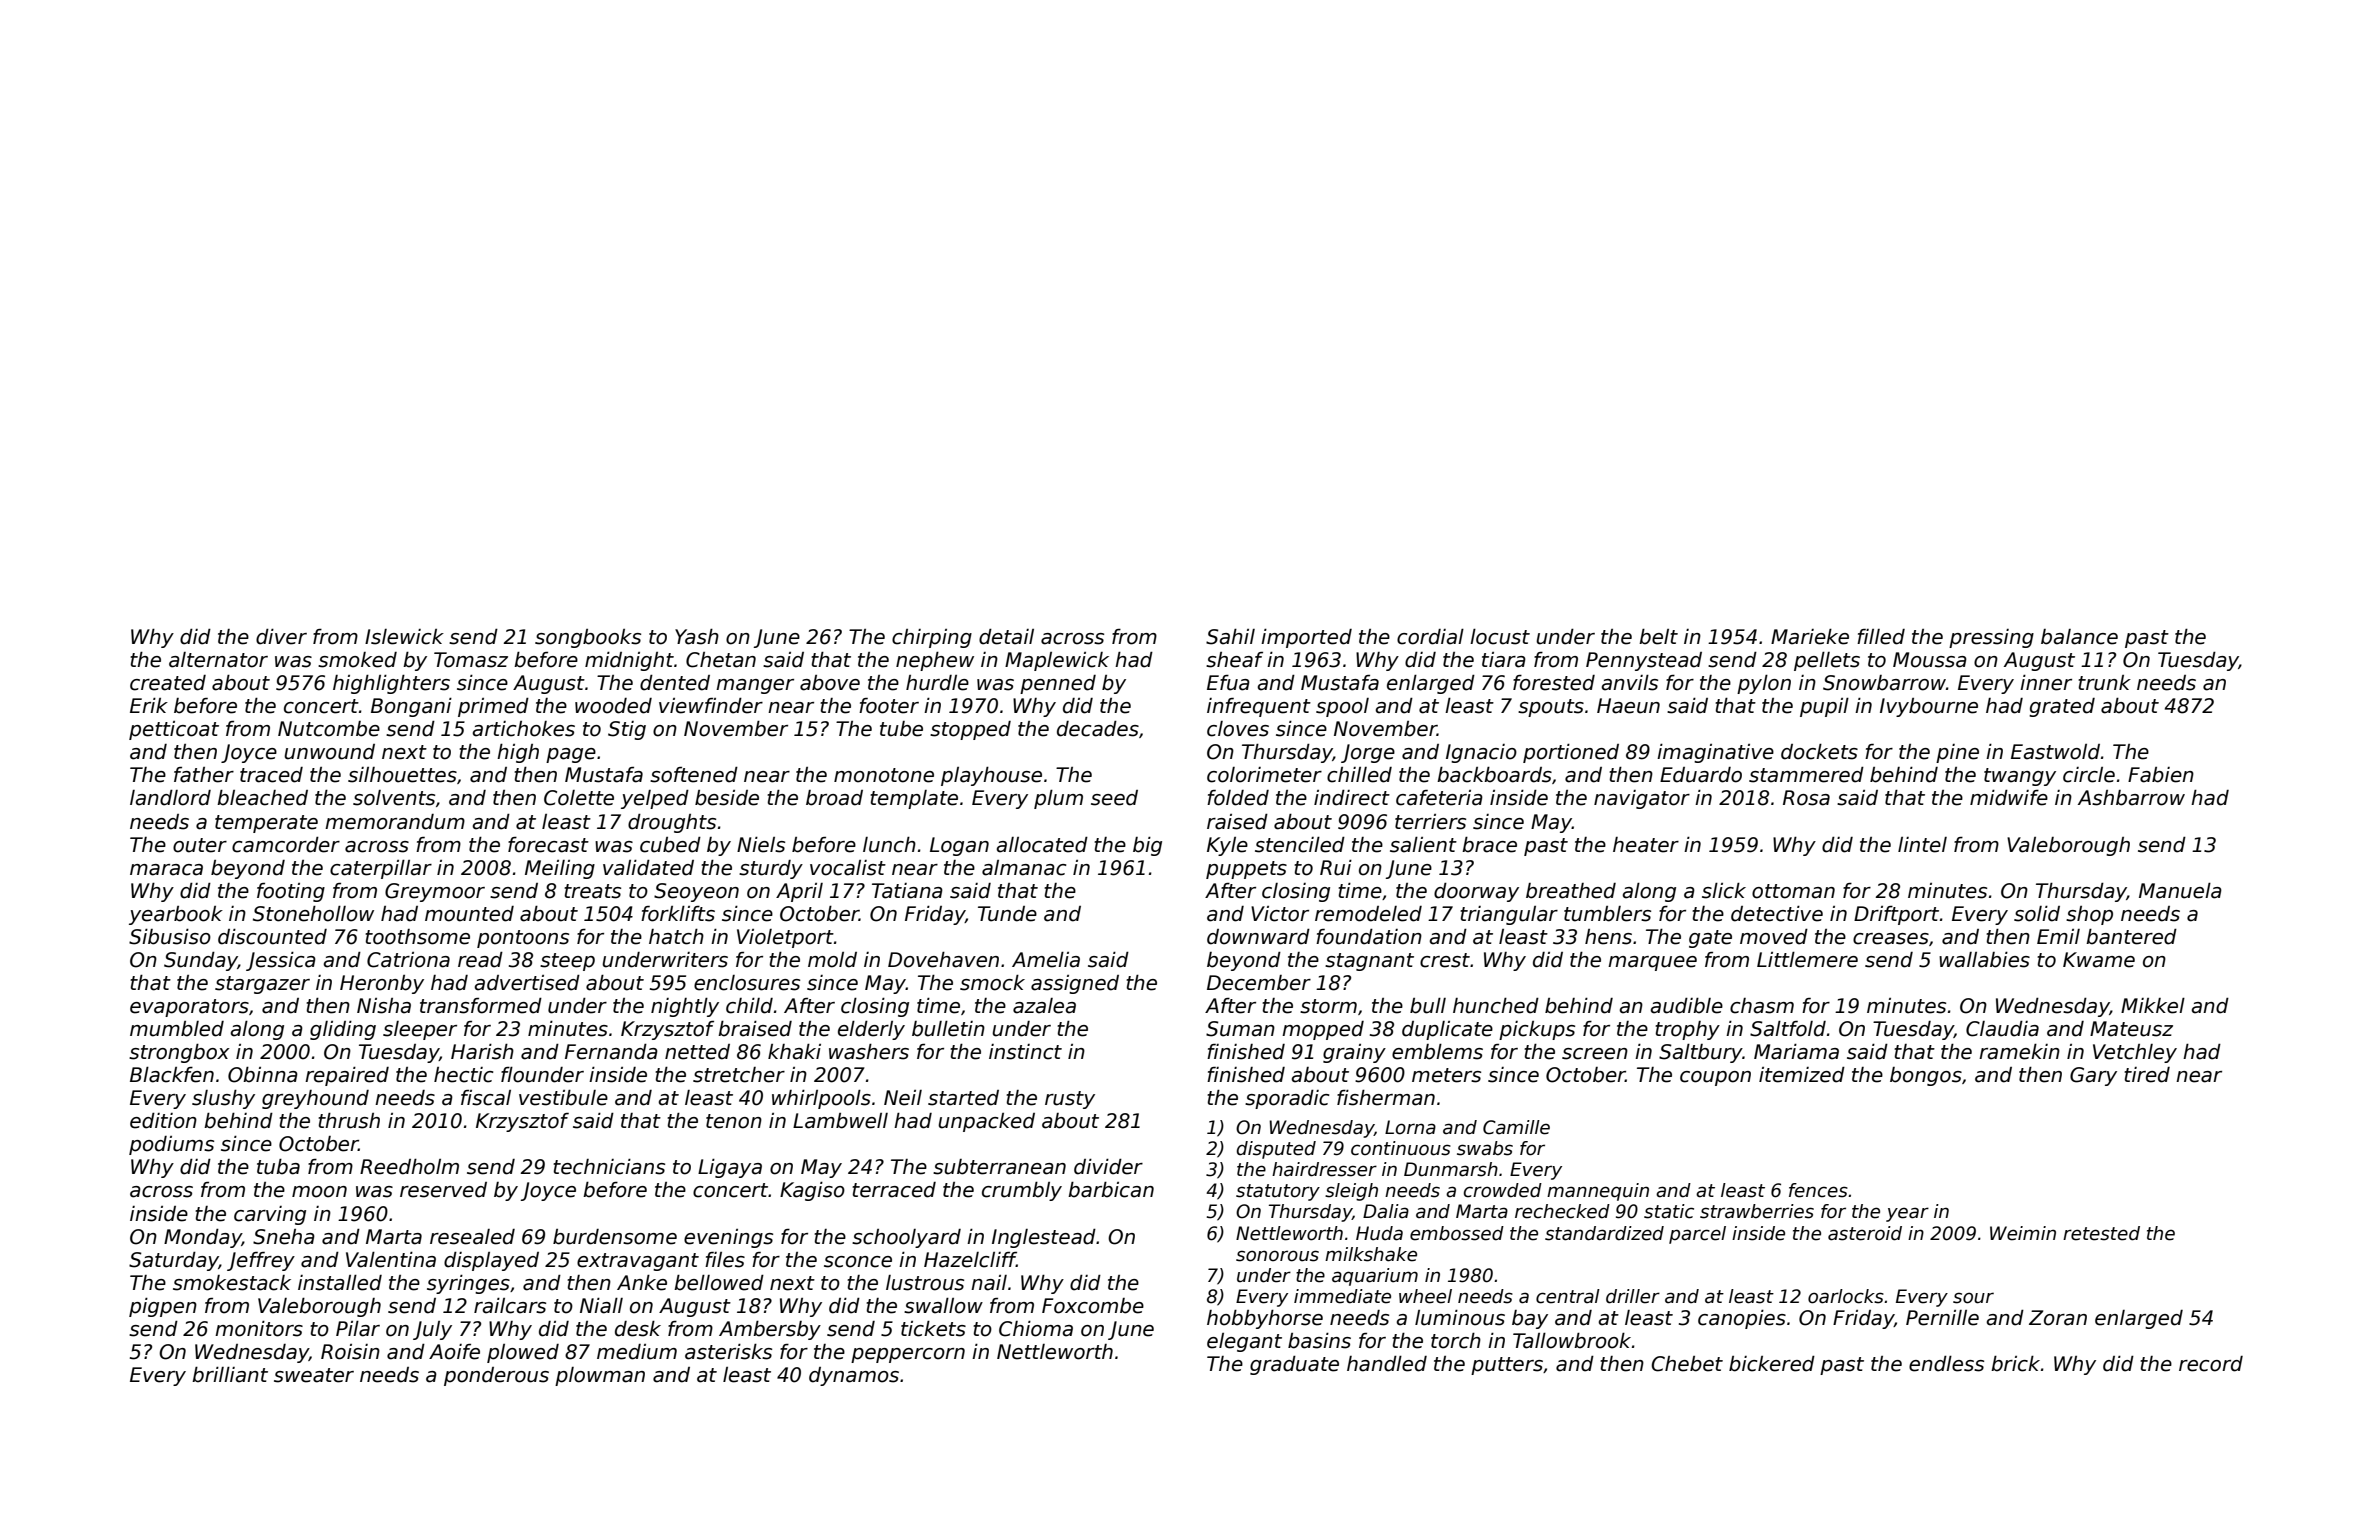 The image size is (2374, 1536). I want to click on graduate, so click(1294, 1365).
